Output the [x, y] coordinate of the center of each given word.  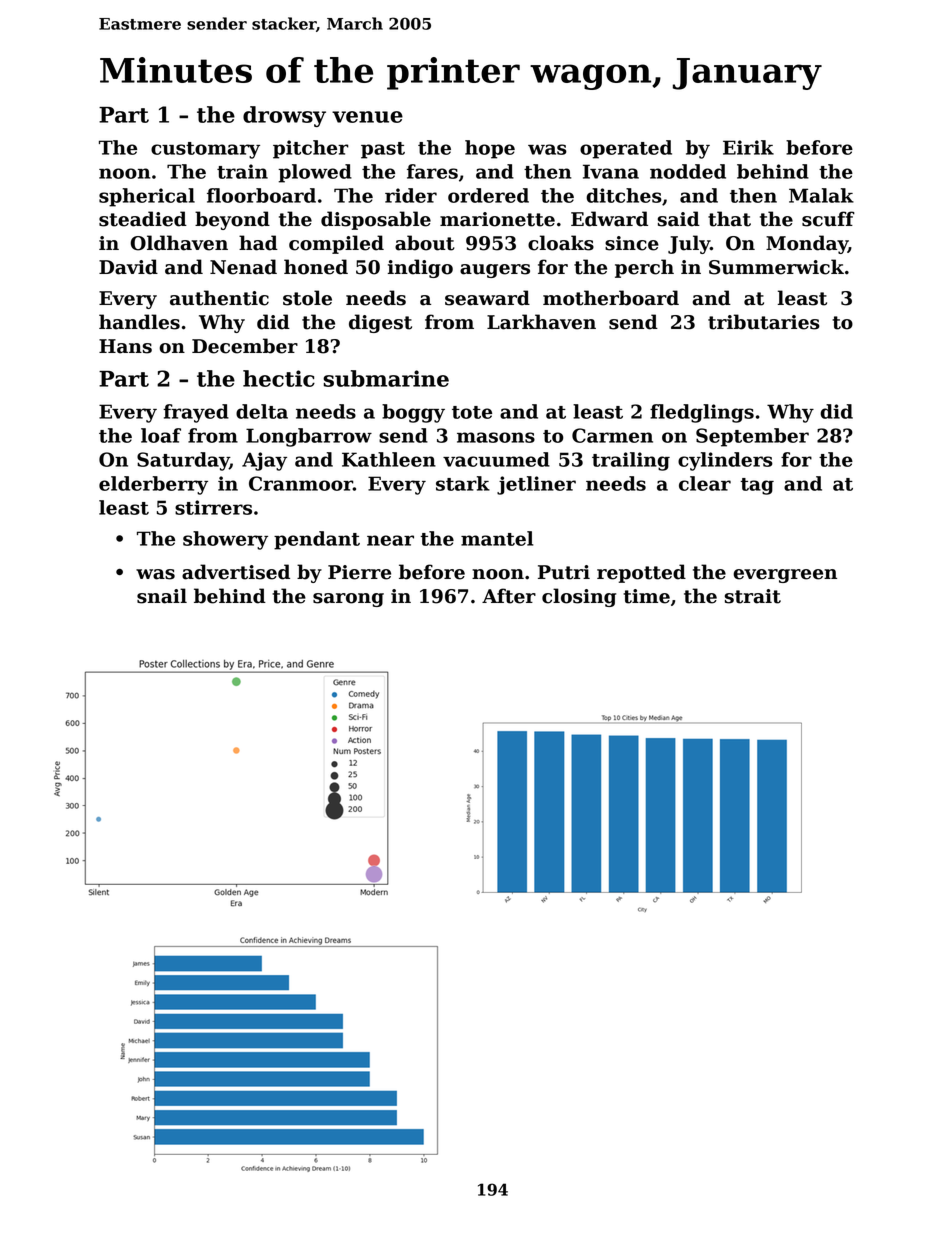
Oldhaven [179, 243]
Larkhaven [541, 322]
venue [367, 117]
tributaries [764, 322]
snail [162, 596]
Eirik [748, 147]
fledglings [702, 413]
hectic [279, 378]
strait [753, 596]
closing [579, 597]
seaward [487, 298]
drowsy [284, 116]
